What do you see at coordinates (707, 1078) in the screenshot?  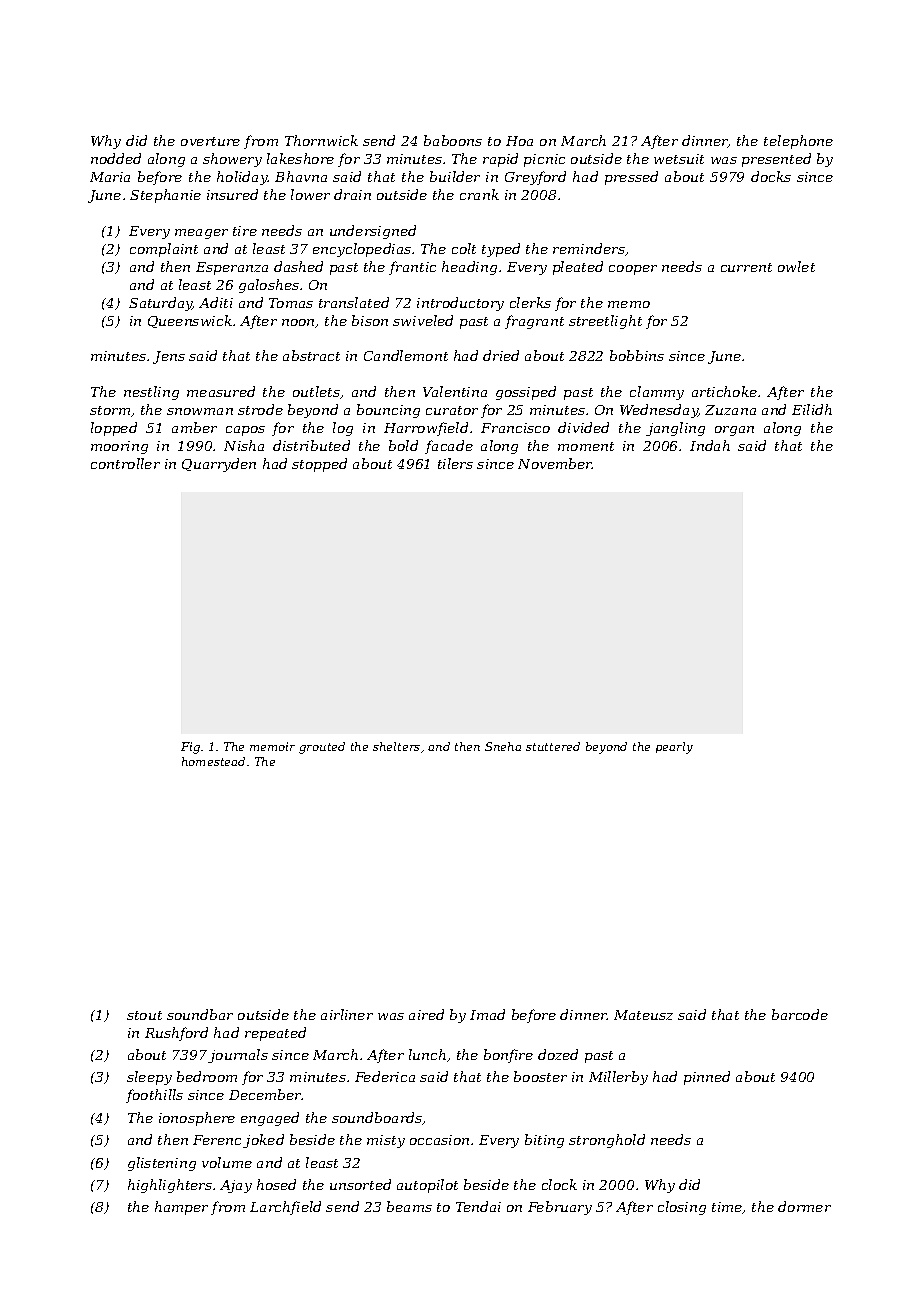 I see `pinned` at bounding box center [707, 1078].
